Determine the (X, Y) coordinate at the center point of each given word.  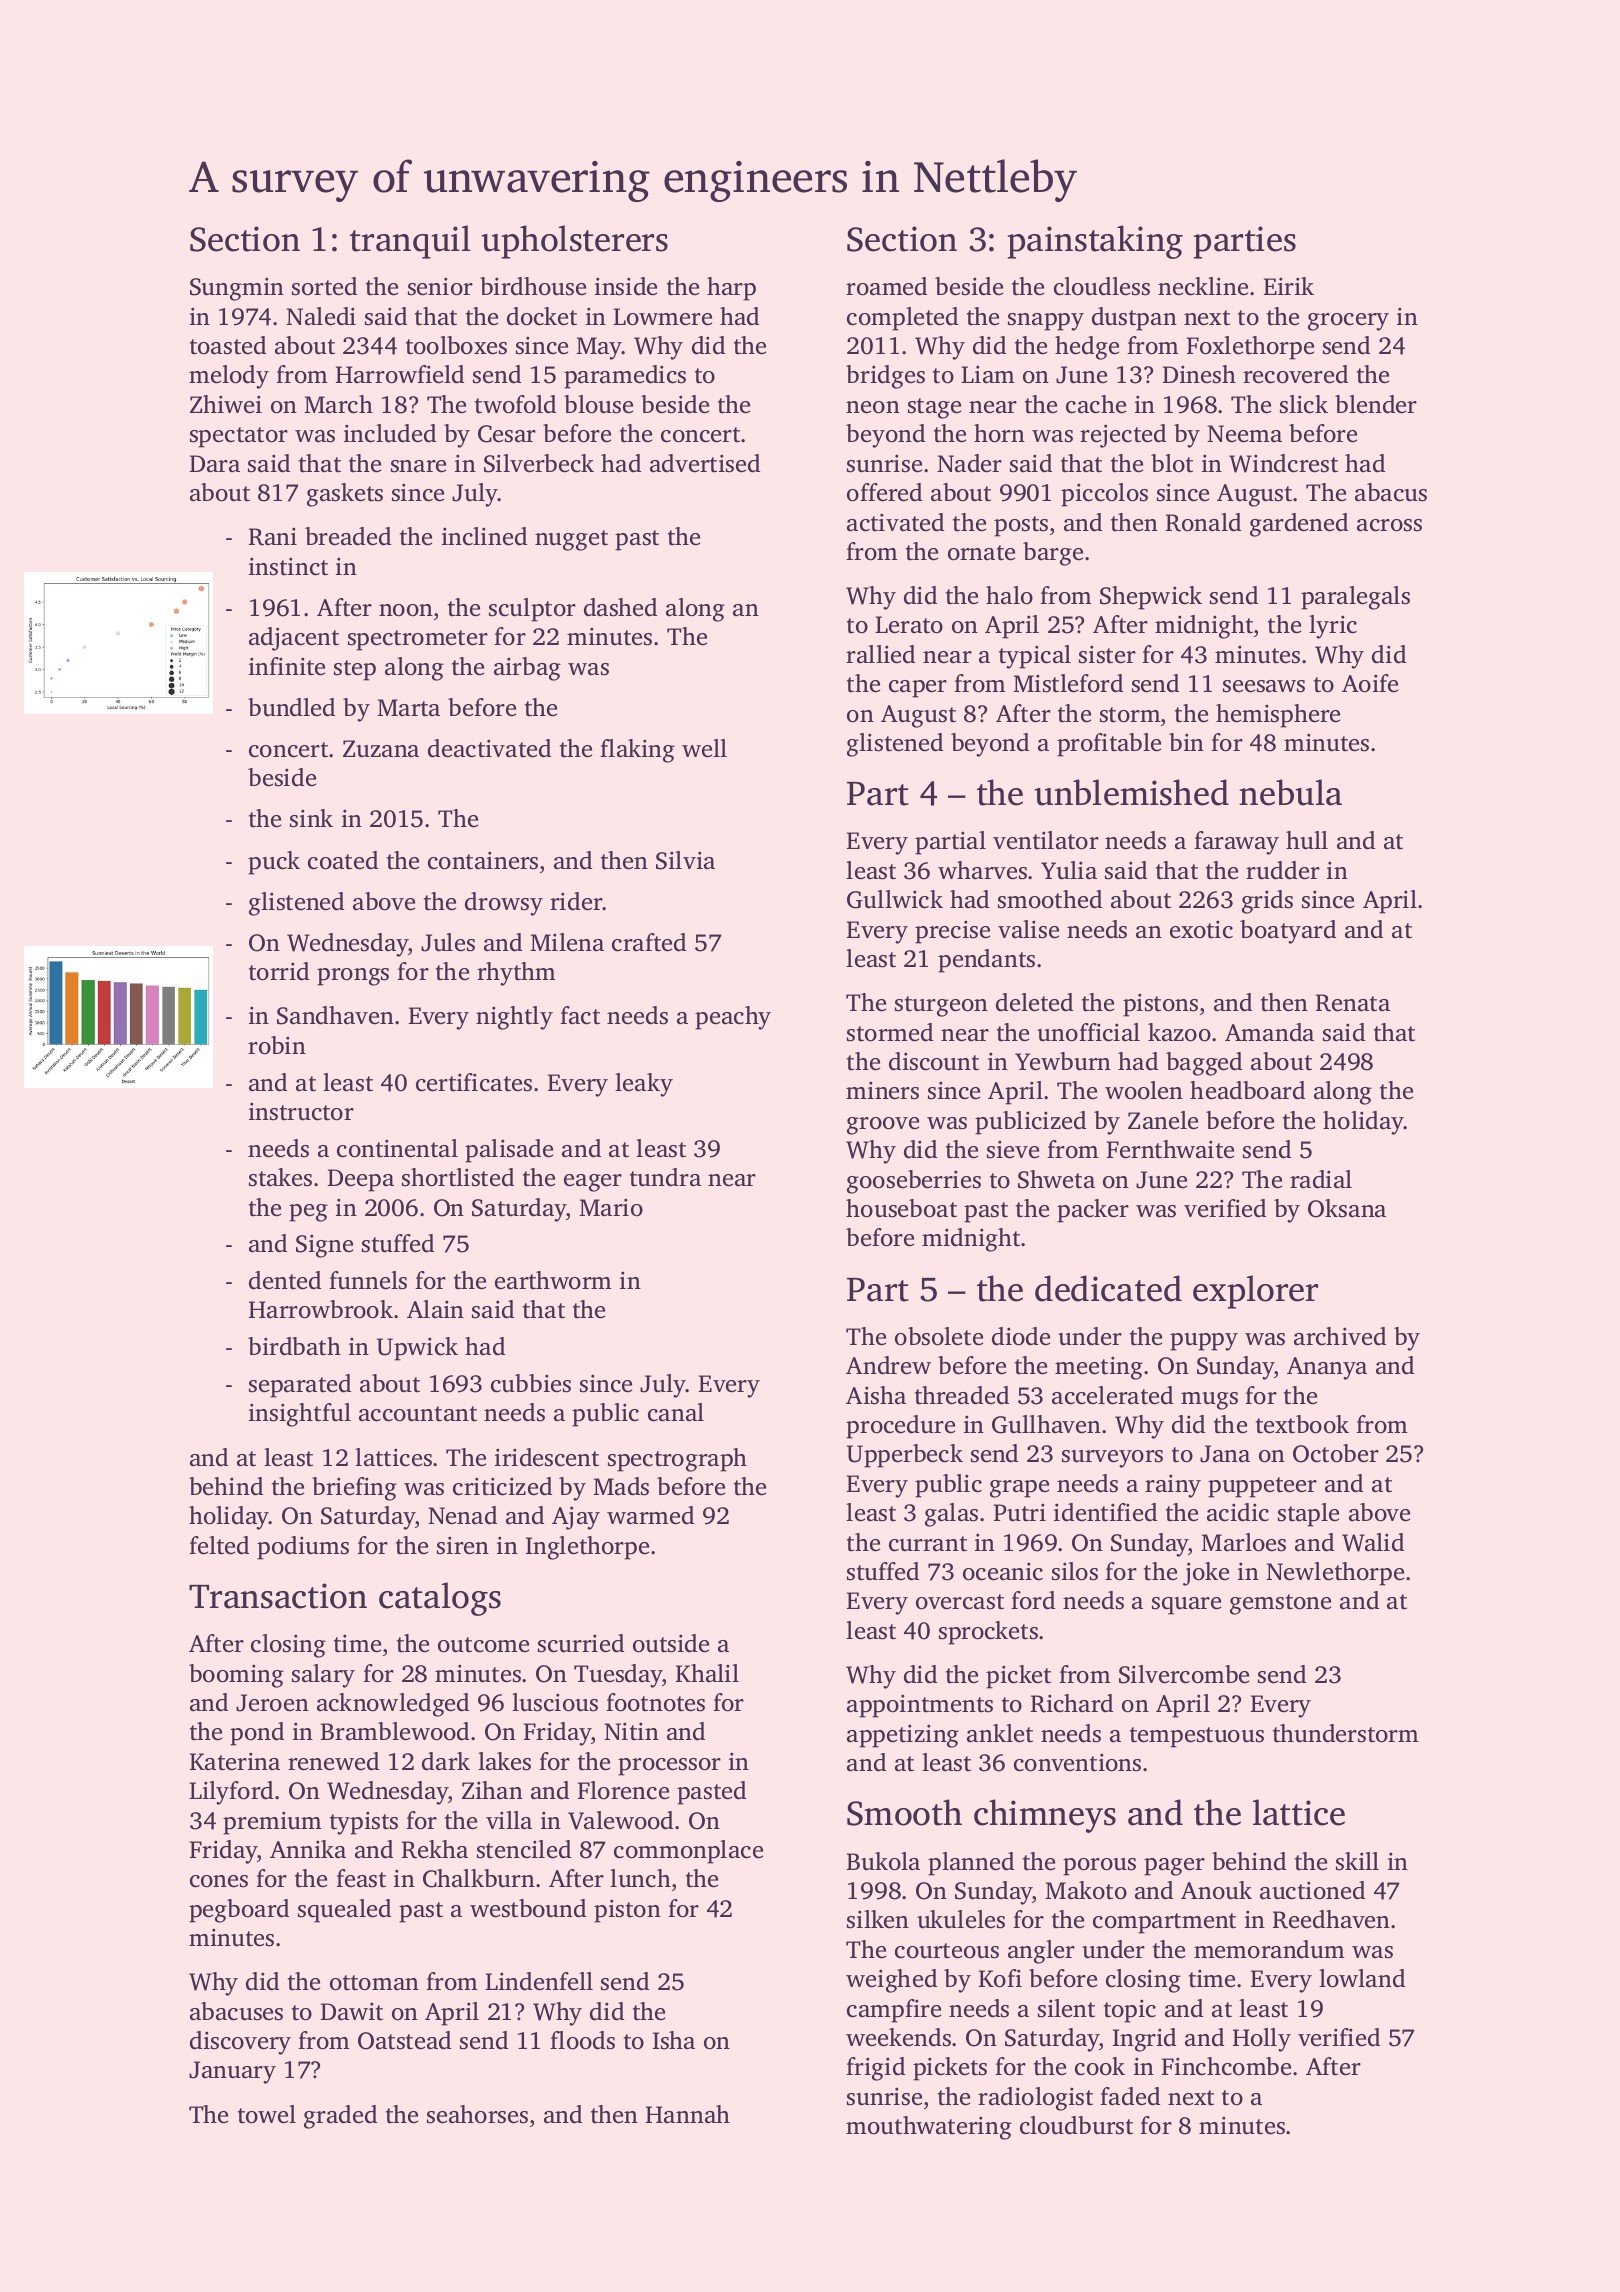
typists (364, 1823)
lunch (640, 1878)
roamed (886, 286)
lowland (1362, 1978)
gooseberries (914, 1182)
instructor (301, 1111)
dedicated (1108, 1288)
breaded (348, 536)
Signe (324, 1246)
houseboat (901, 1208)
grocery (1348, 322)
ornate (981, 553)
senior (440, 286)
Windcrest (1283, 463)
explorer (1255, 1292)
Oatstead (404, 2040)
